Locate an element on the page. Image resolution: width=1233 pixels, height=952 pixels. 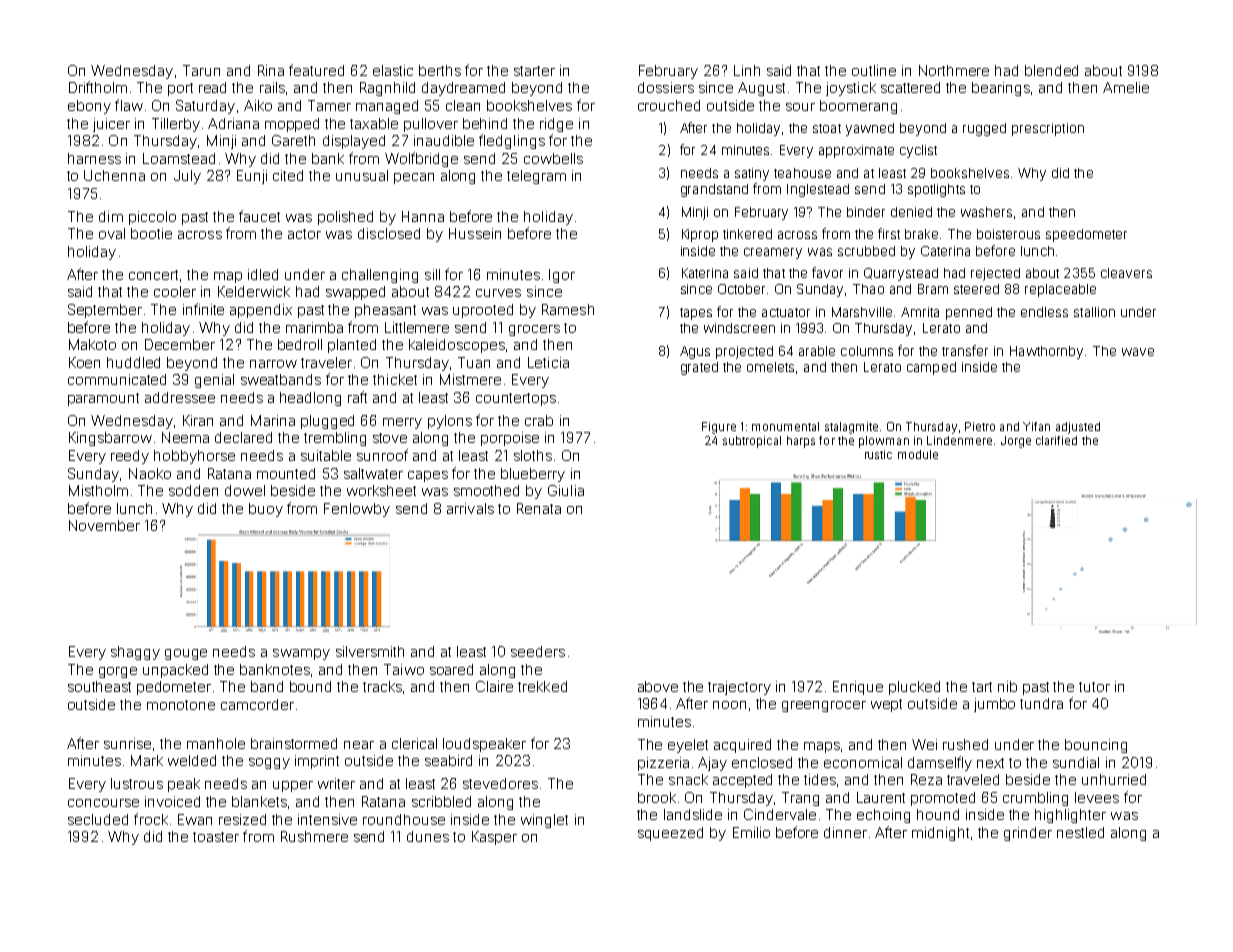
berths is located at coordinates (440, 70).
